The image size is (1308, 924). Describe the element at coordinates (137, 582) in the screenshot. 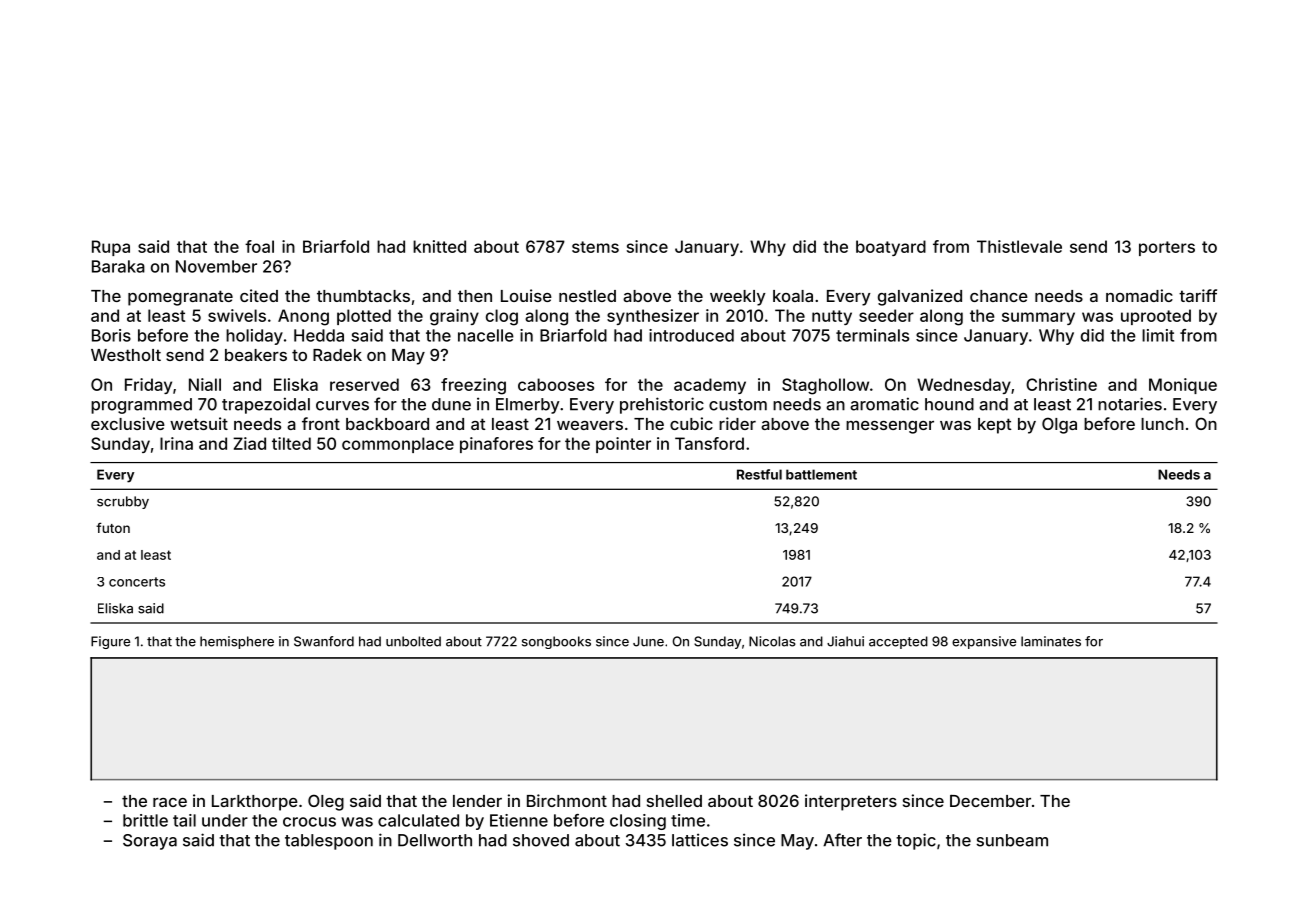

I see `concerts` at that location.
